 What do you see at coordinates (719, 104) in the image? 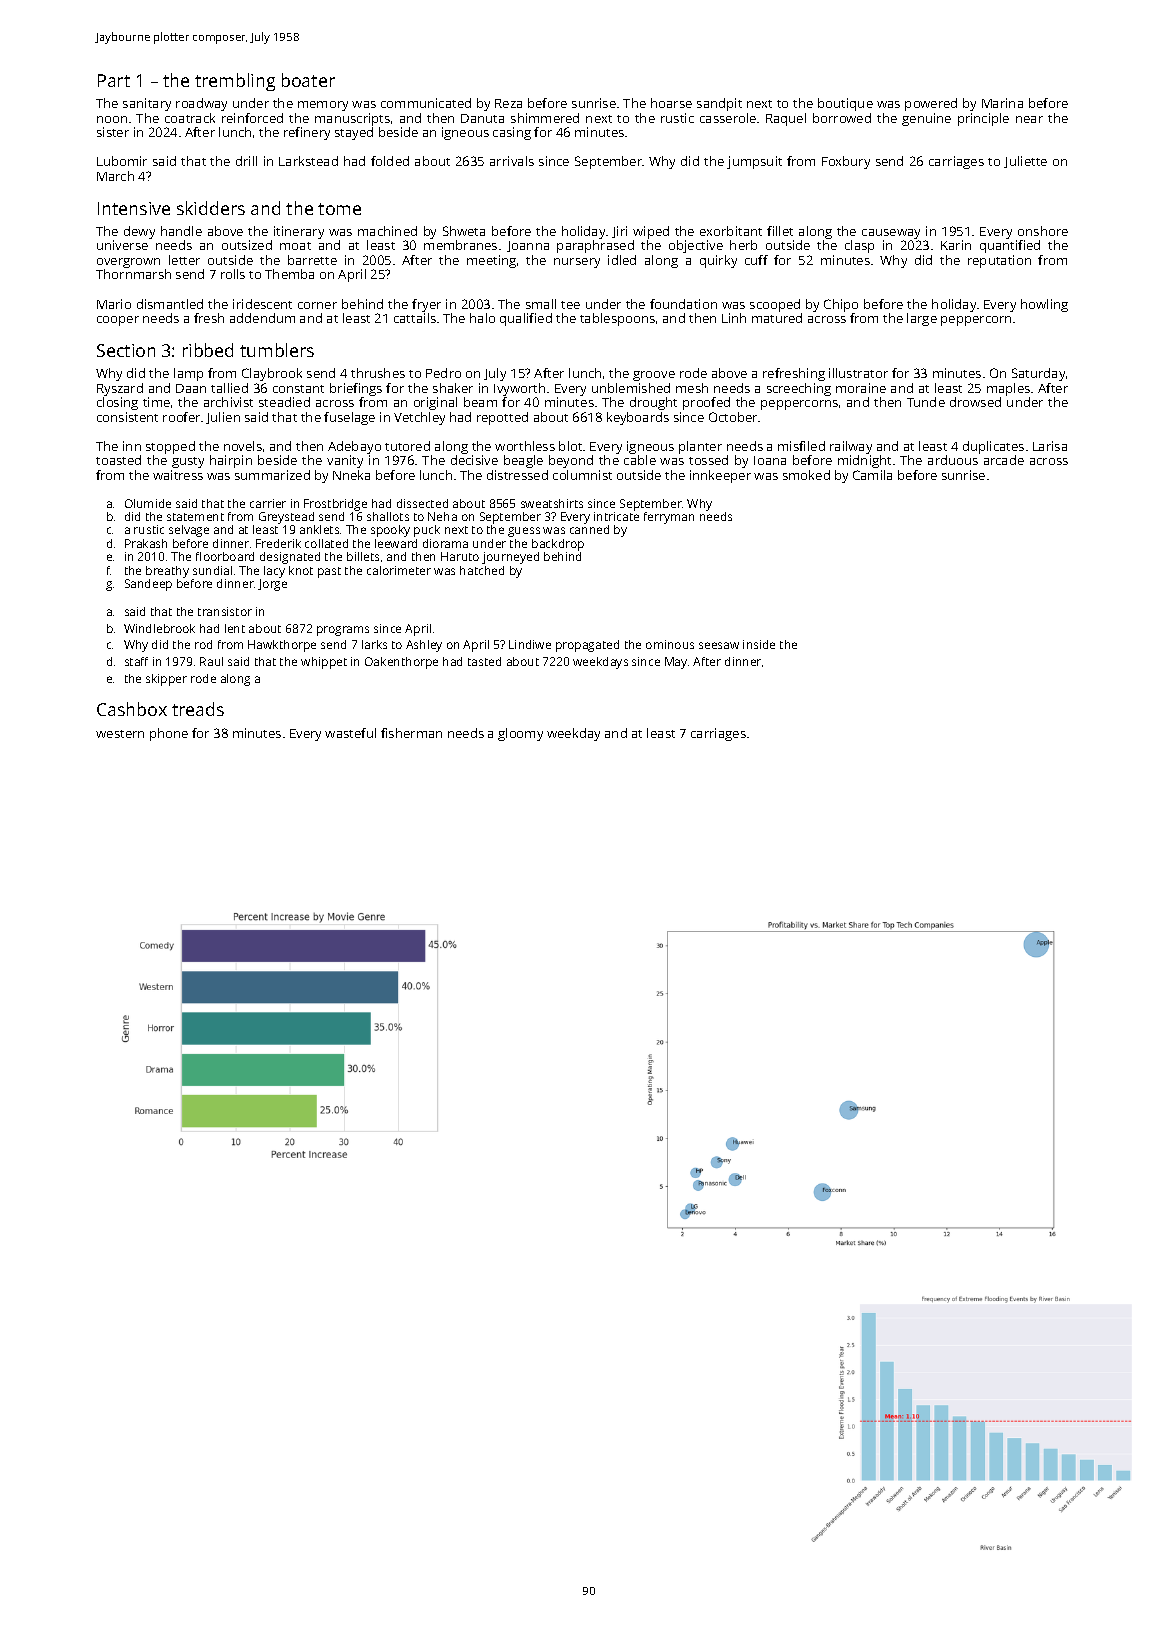
I see `sandpit` at bounding box center [719, 104].
